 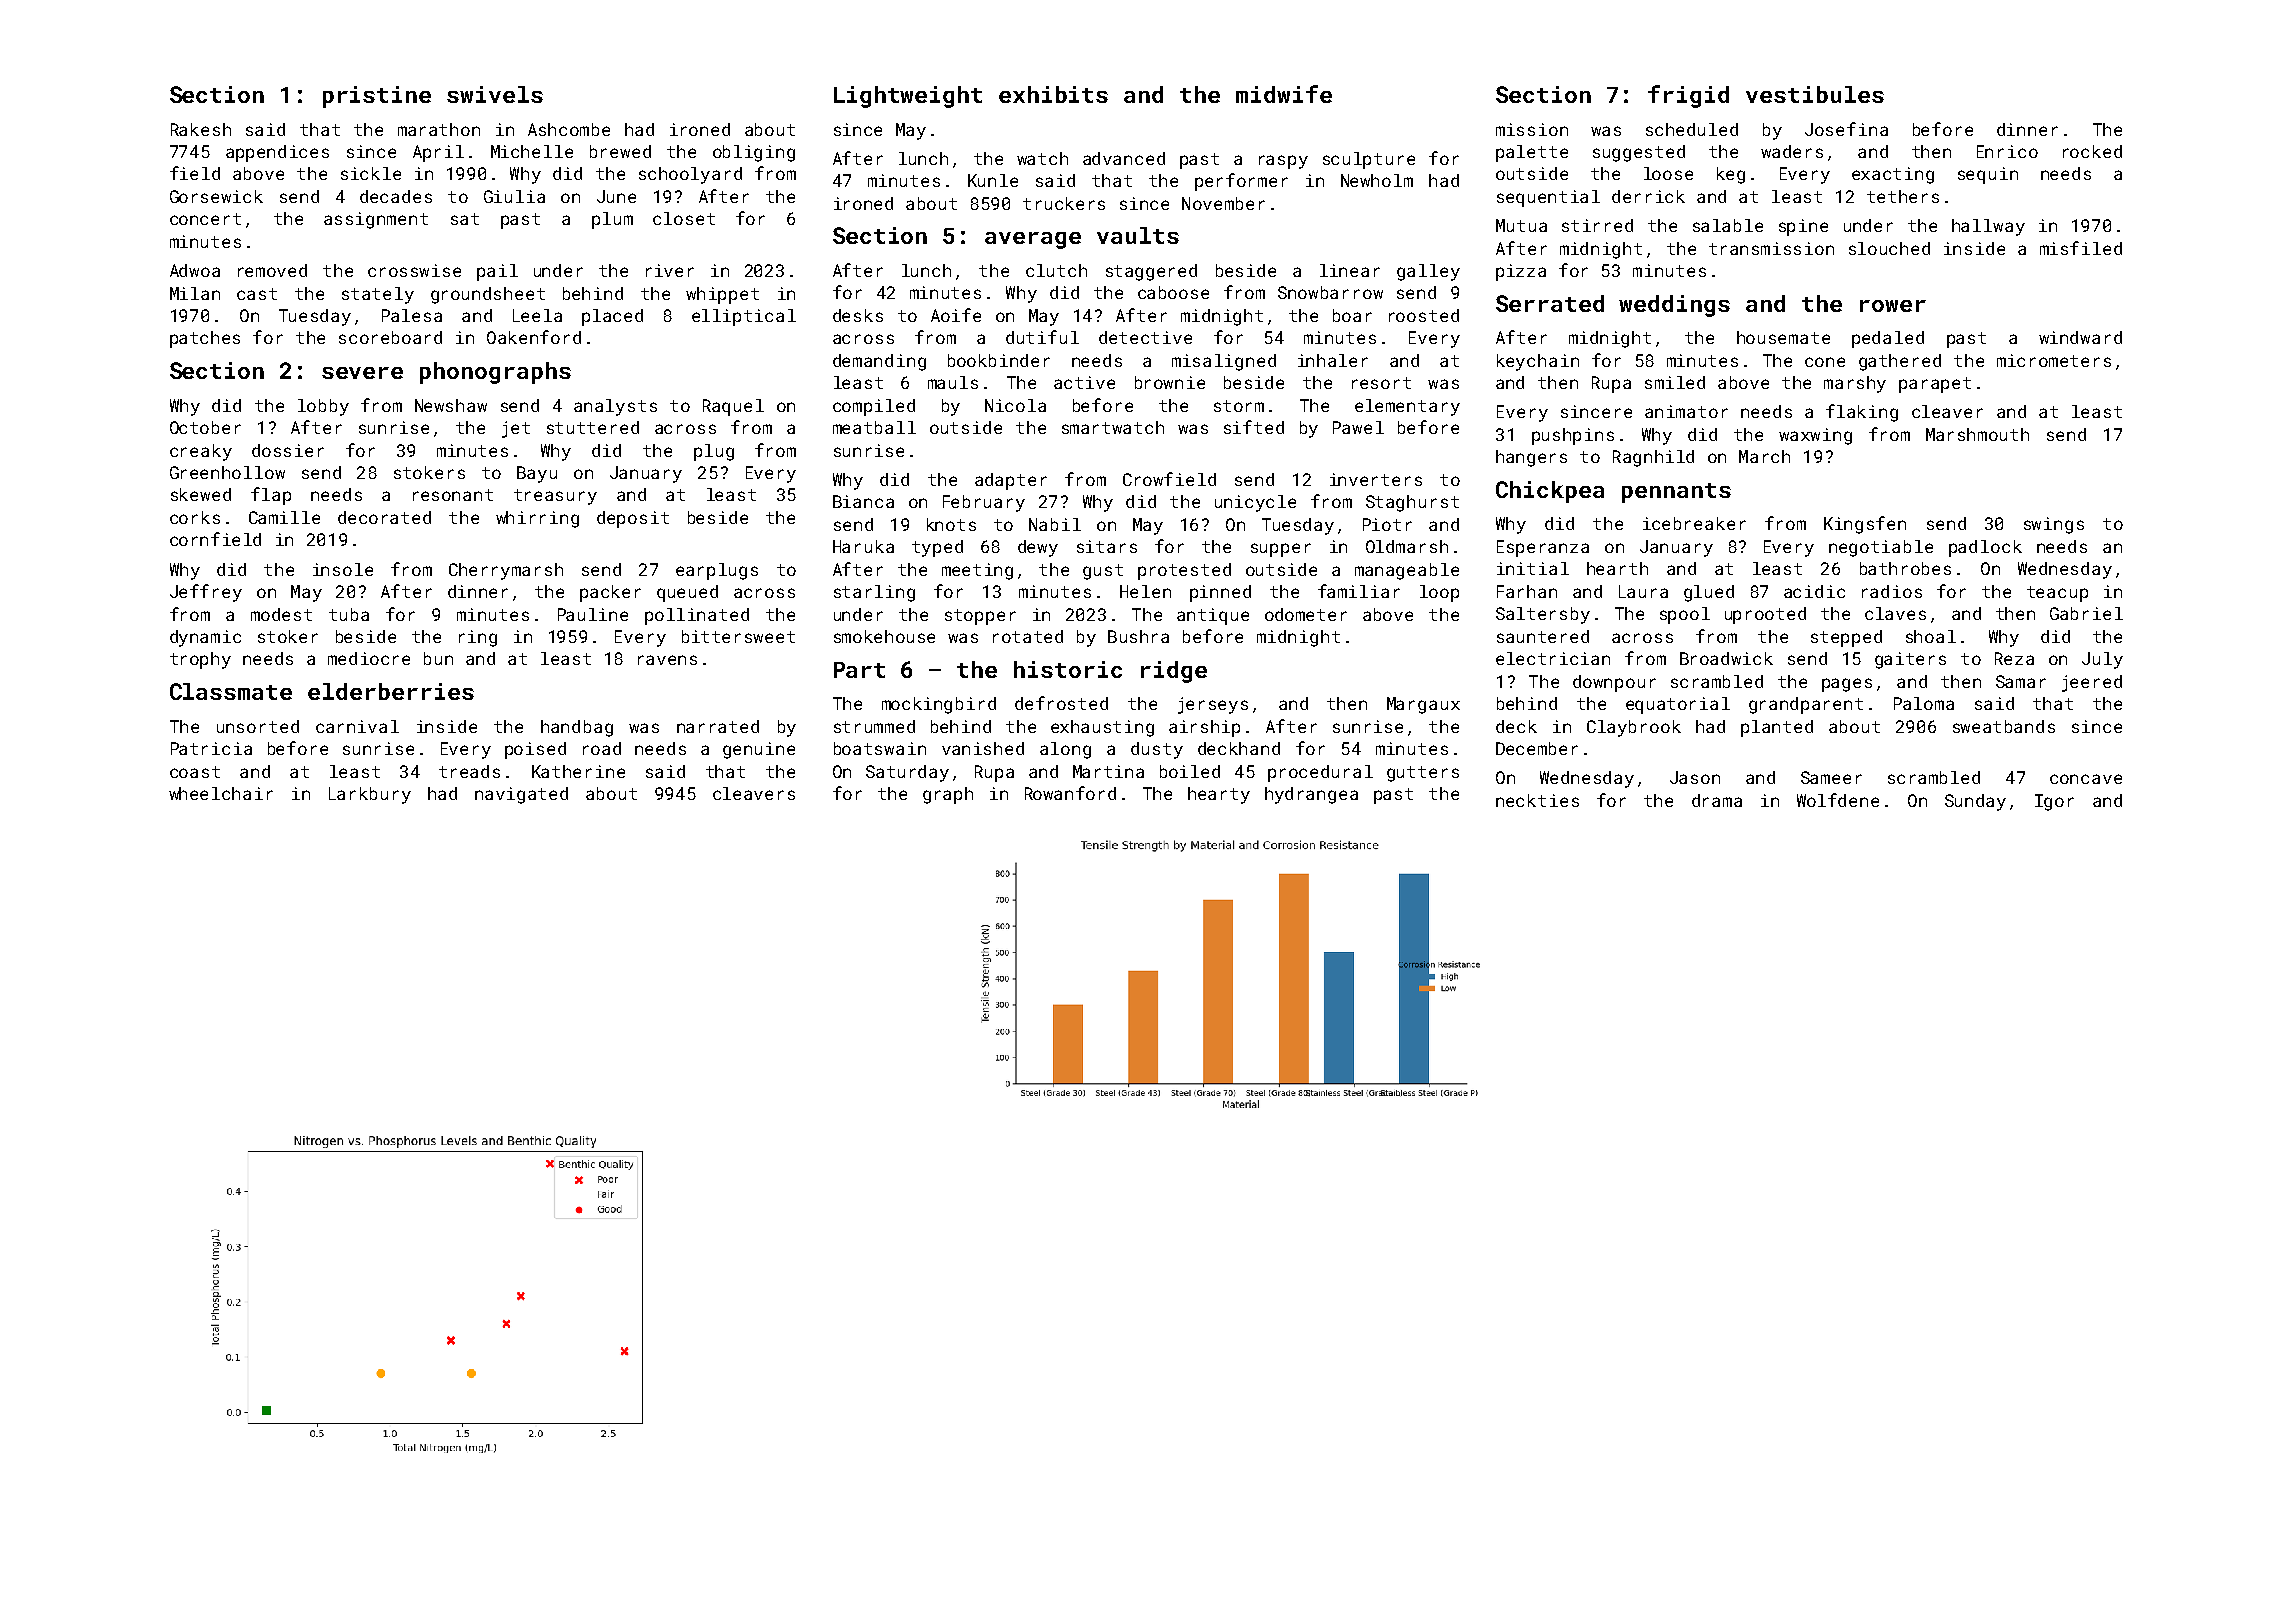 What do you see at coordinates (377, 97) in the screenshot?
I see `pristine` at bounding box center [377, 97].
